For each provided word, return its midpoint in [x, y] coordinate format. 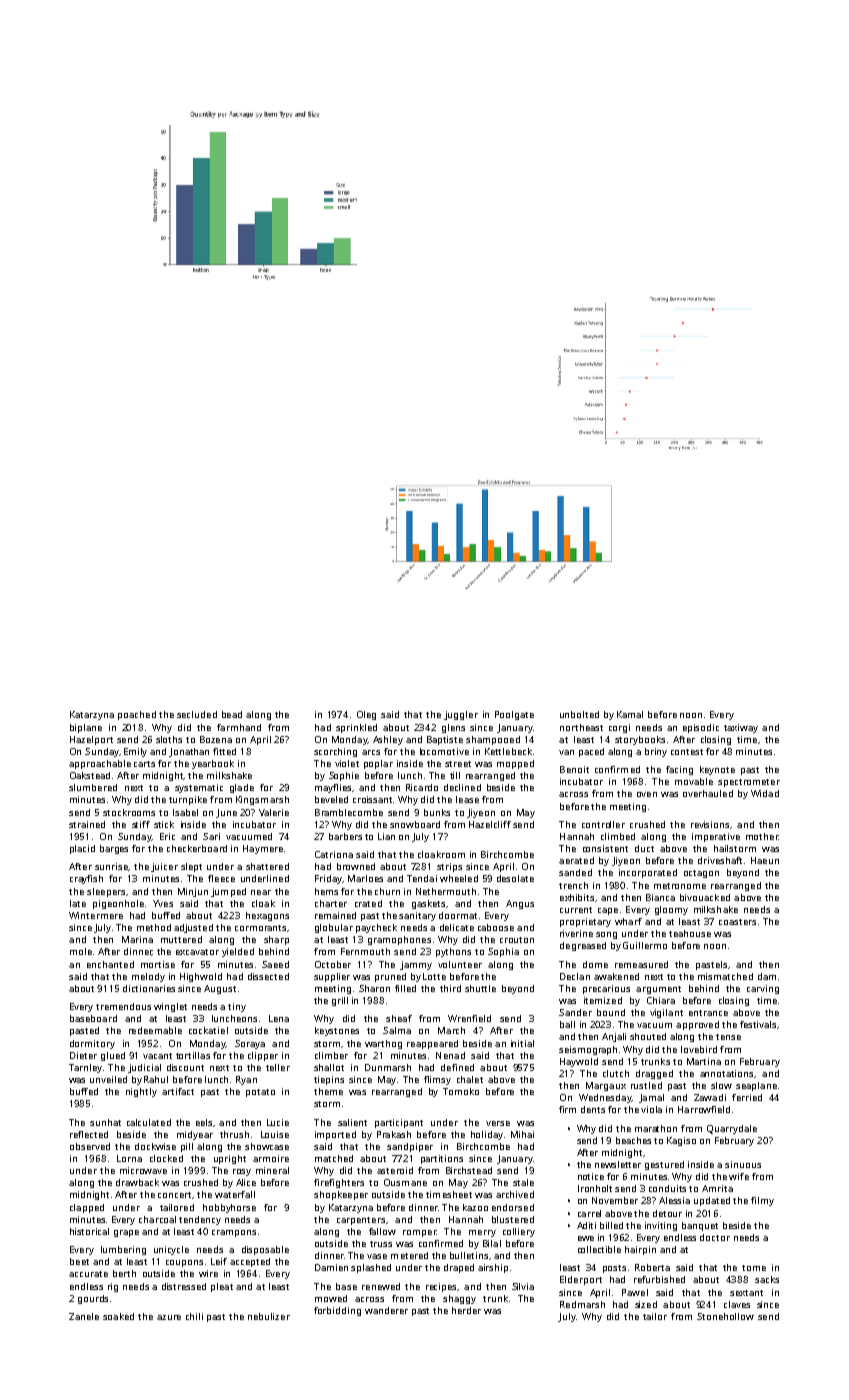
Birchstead [469, 1170]
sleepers [106, 892]
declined [462, 787]
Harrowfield [704, 1109]
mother [762, 836]
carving [763, 989]
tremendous [123, 1006]
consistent [605, 848]
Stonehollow [725, 1316]
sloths [169, 739]
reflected [89, 1134]
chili [194, 1316]
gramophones [399, 940]
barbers [345, 836]
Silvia [523, 1286]
